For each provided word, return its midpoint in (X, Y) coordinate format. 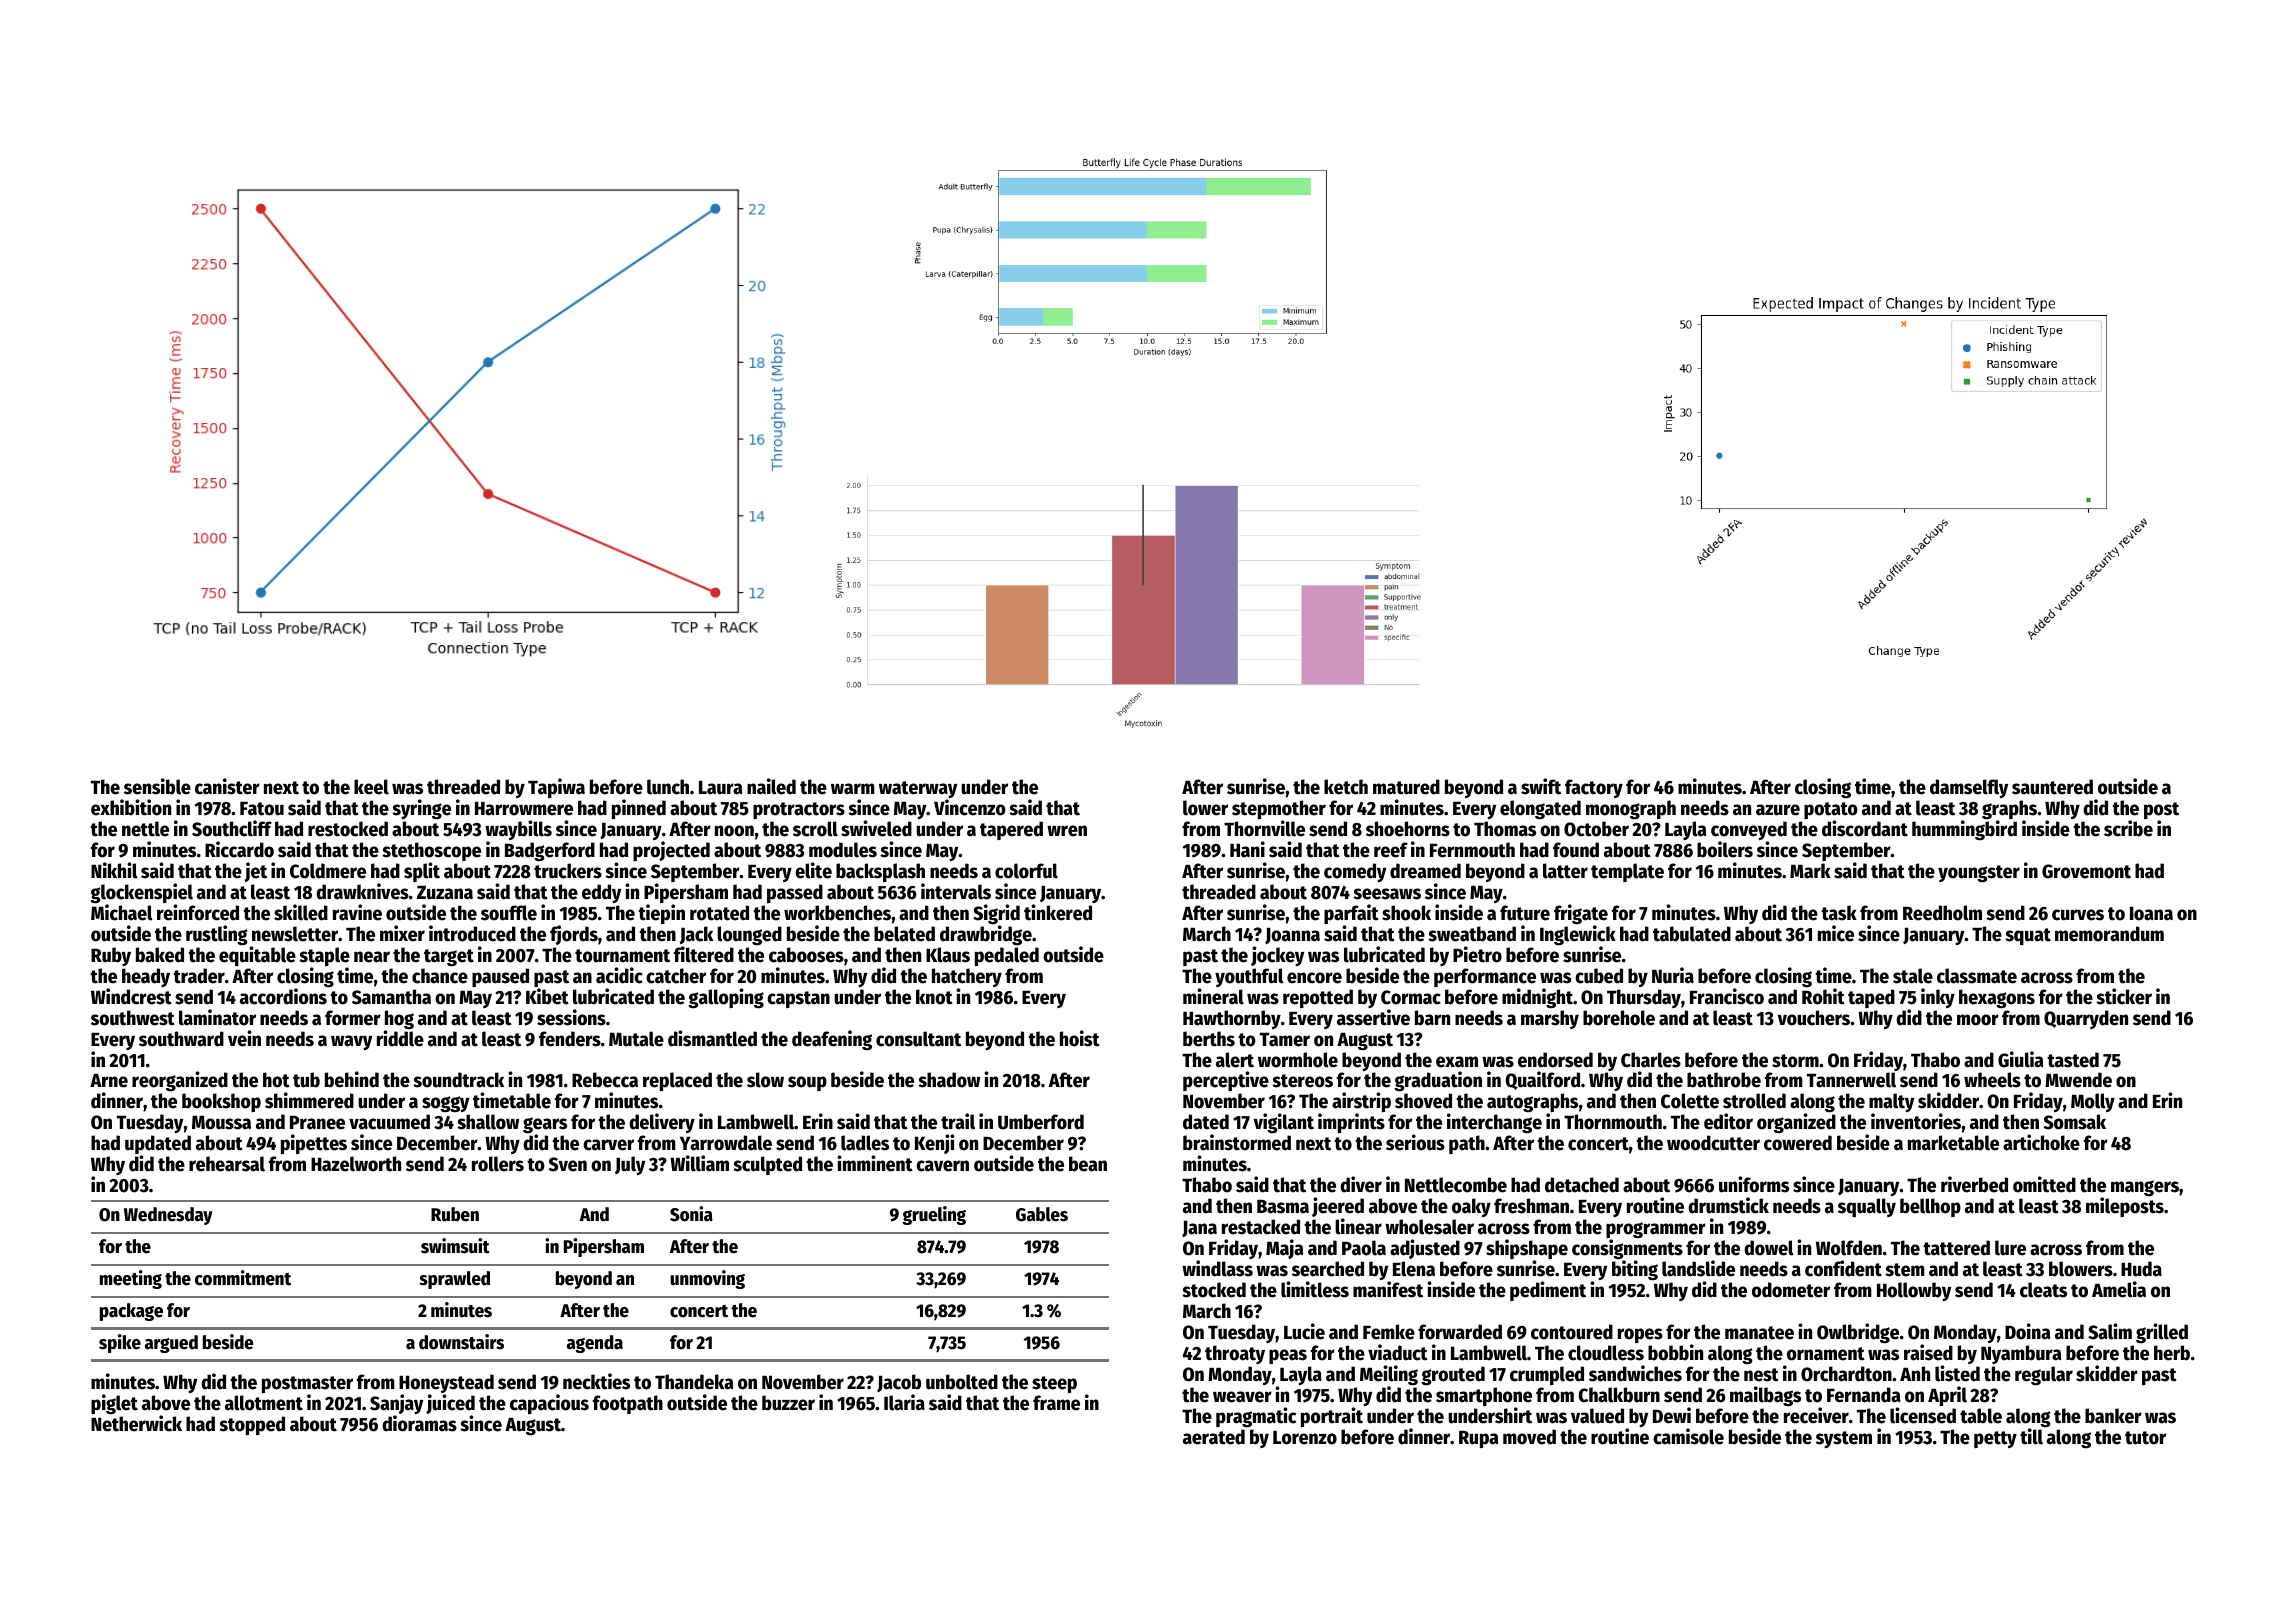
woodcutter (1713, 1143)
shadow (949, 1080)
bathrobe (1724, 1080)
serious (1415, 1142)
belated (904, 934)
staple (324, 956)
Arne (109, 1081)
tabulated (1692, 934)
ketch (1346, 787)
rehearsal (227, 1164)
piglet (114, 1404)
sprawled (454, 1280)
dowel (1769, 1248)
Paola (1364, 1248)
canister (227, 786)
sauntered (2052, 787)
